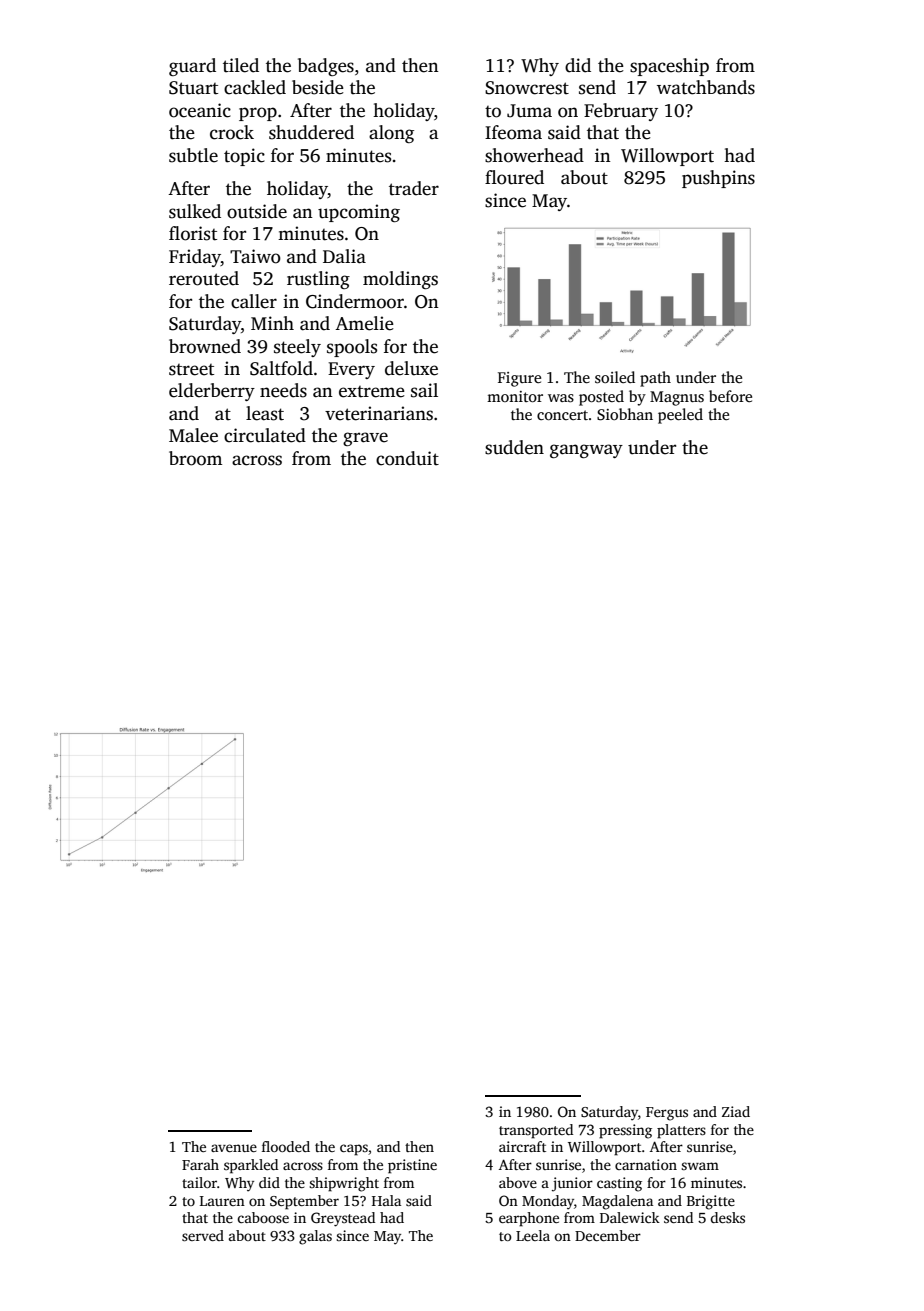  I want to click on flooded, so click(286, 1146).
